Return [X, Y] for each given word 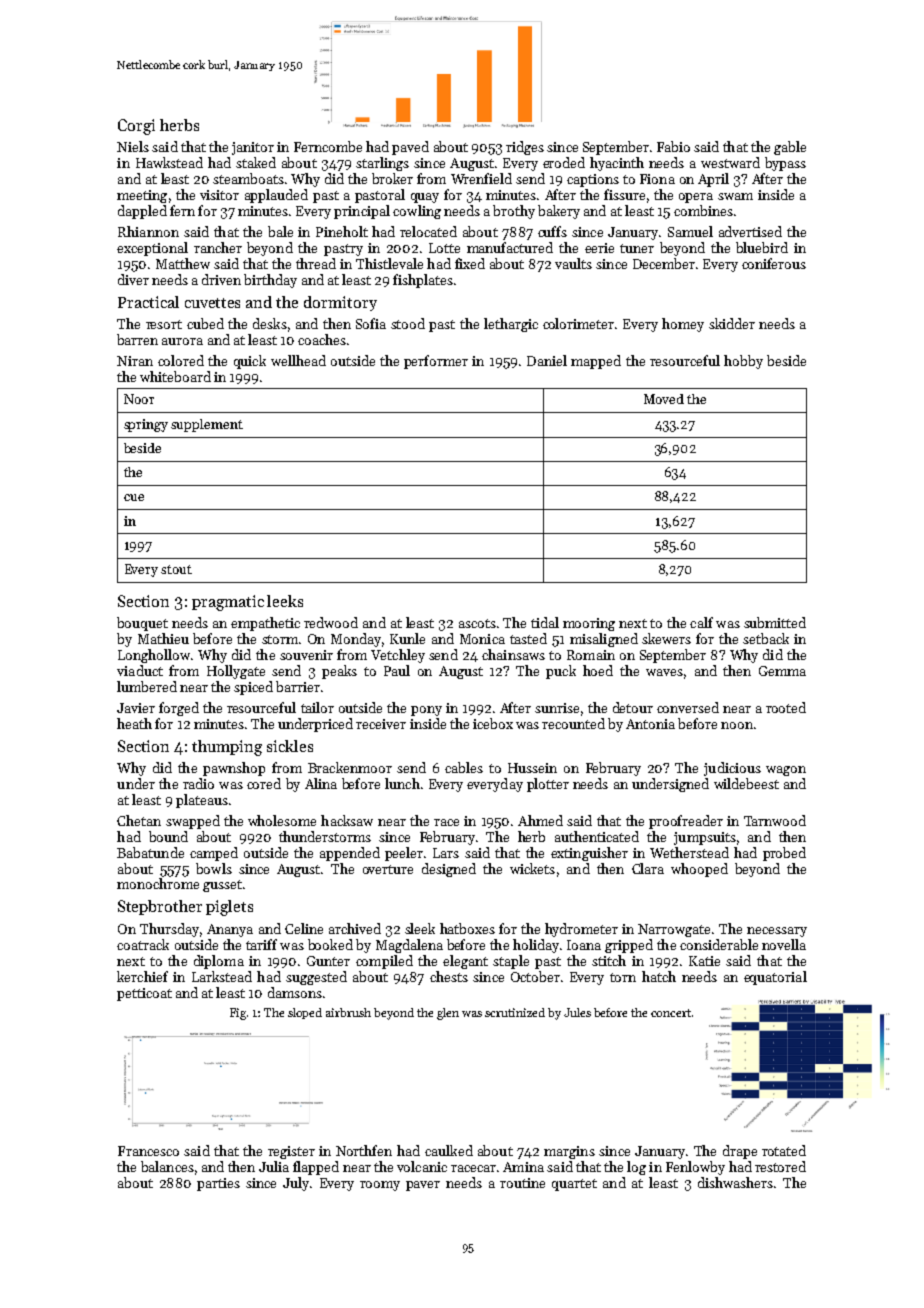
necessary [777, 932]
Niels [133, 146]
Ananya [230, 930]
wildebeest [746, 783]
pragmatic [228, 603]
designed [449, 870]
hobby [743, 362]
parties [218, 1184]
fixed [470, 263]
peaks [339, 672]
